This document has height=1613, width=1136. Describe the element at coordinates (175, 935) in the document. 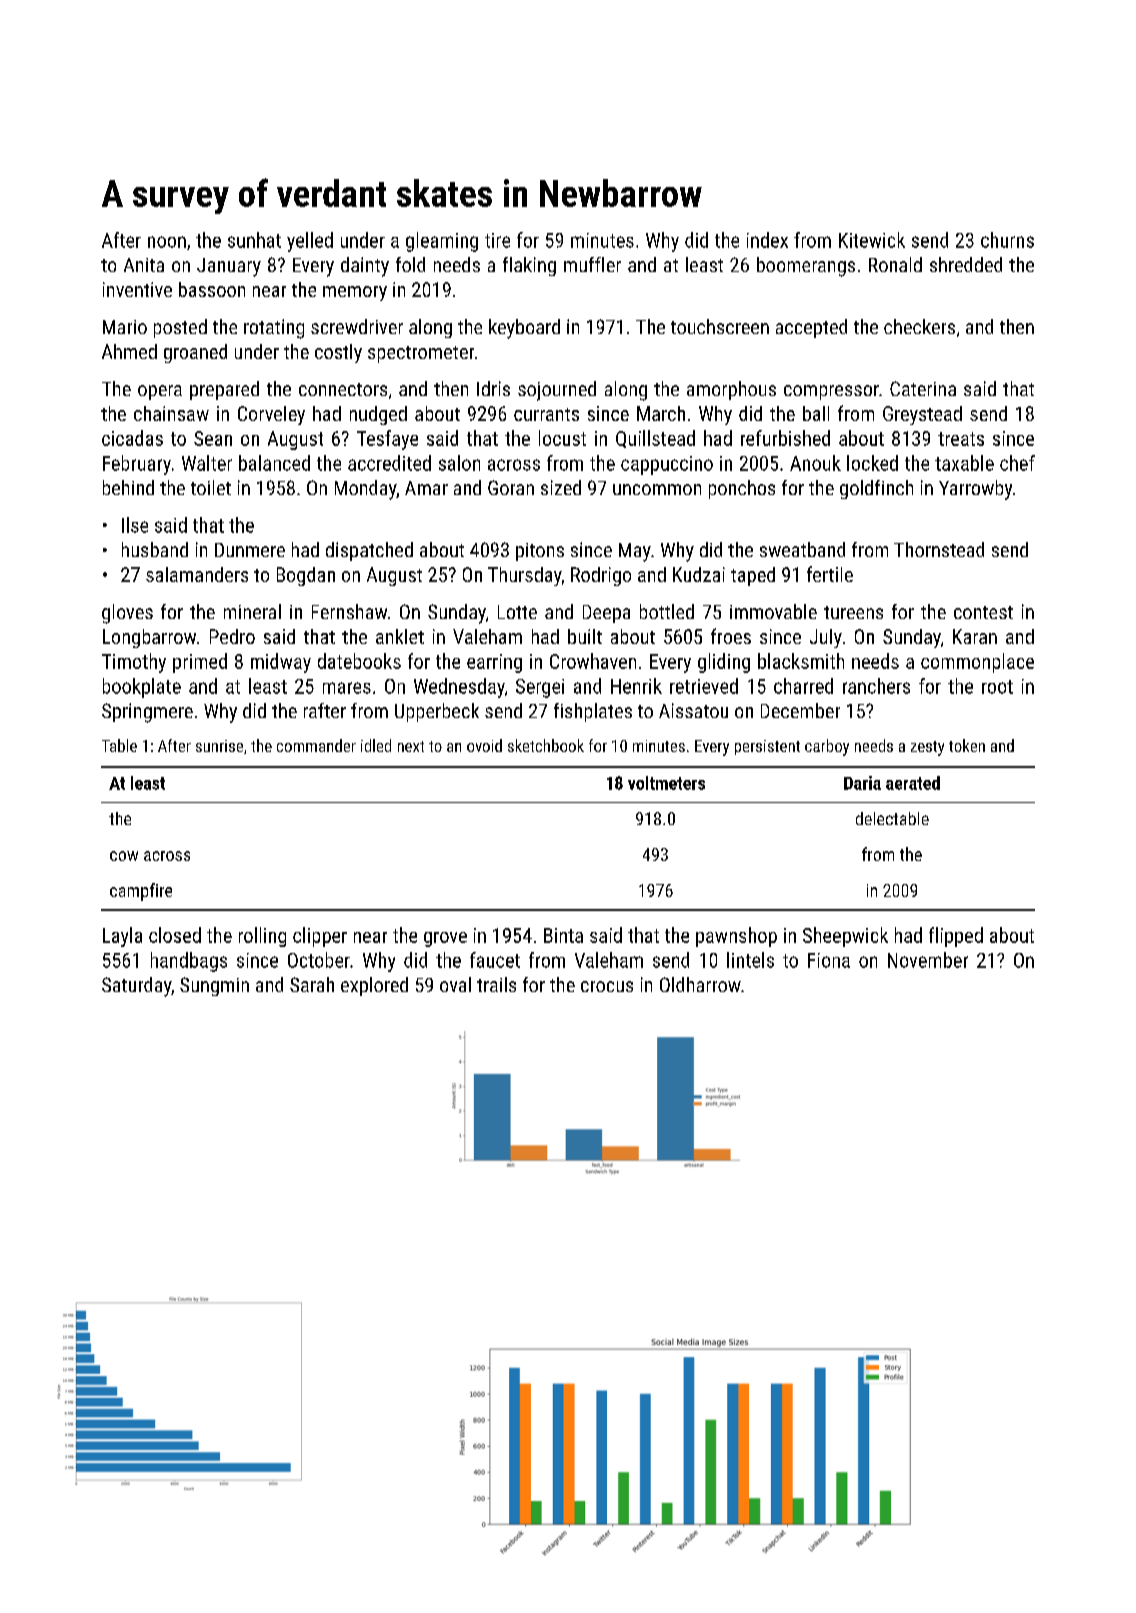

I see `closed` at that location.
